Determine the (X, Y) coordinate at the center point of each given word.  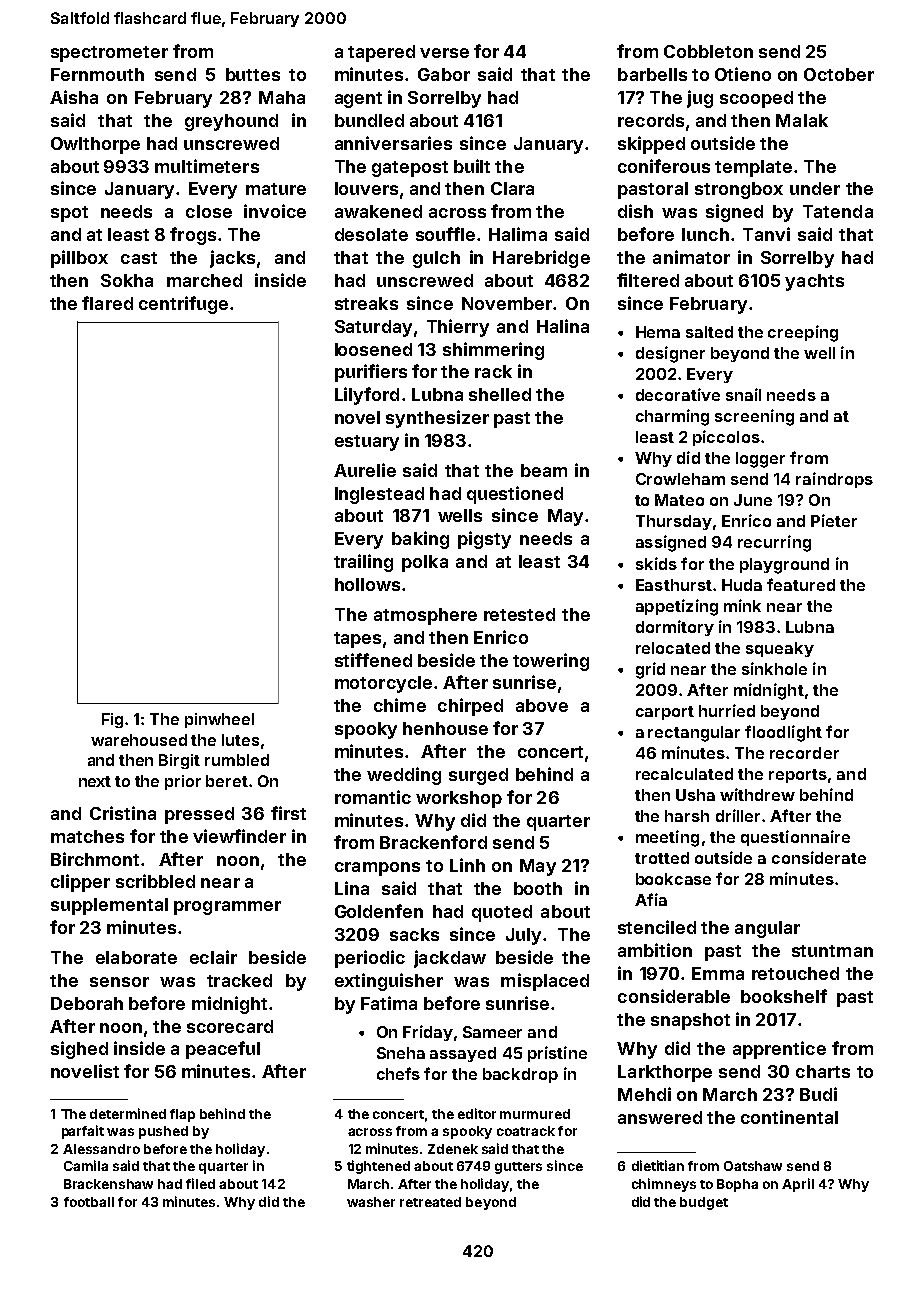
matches (87, 836)
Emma (718, 973)
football (89, 1202)
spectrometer (109, 54)
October (839, 74)
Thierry (458, 328)
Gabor (444, 74)
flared (107, 303)
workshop (459, 799)
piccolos (726, 438)
